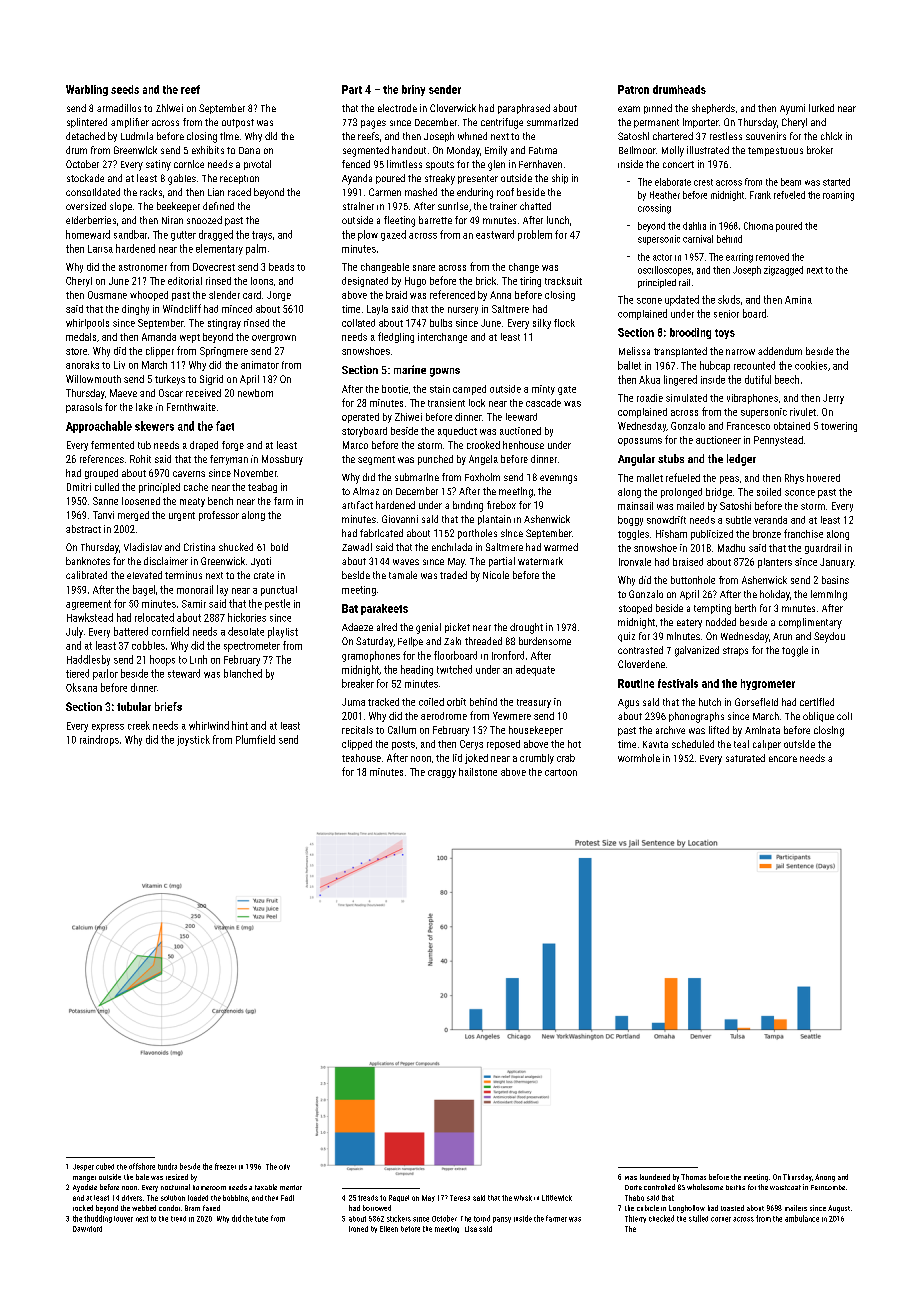 This screenshot has height=1308, width=924. What do you see at coordinates (413, 90) in the screenshot?
I see `briny` at bounding box center [413, 90].
